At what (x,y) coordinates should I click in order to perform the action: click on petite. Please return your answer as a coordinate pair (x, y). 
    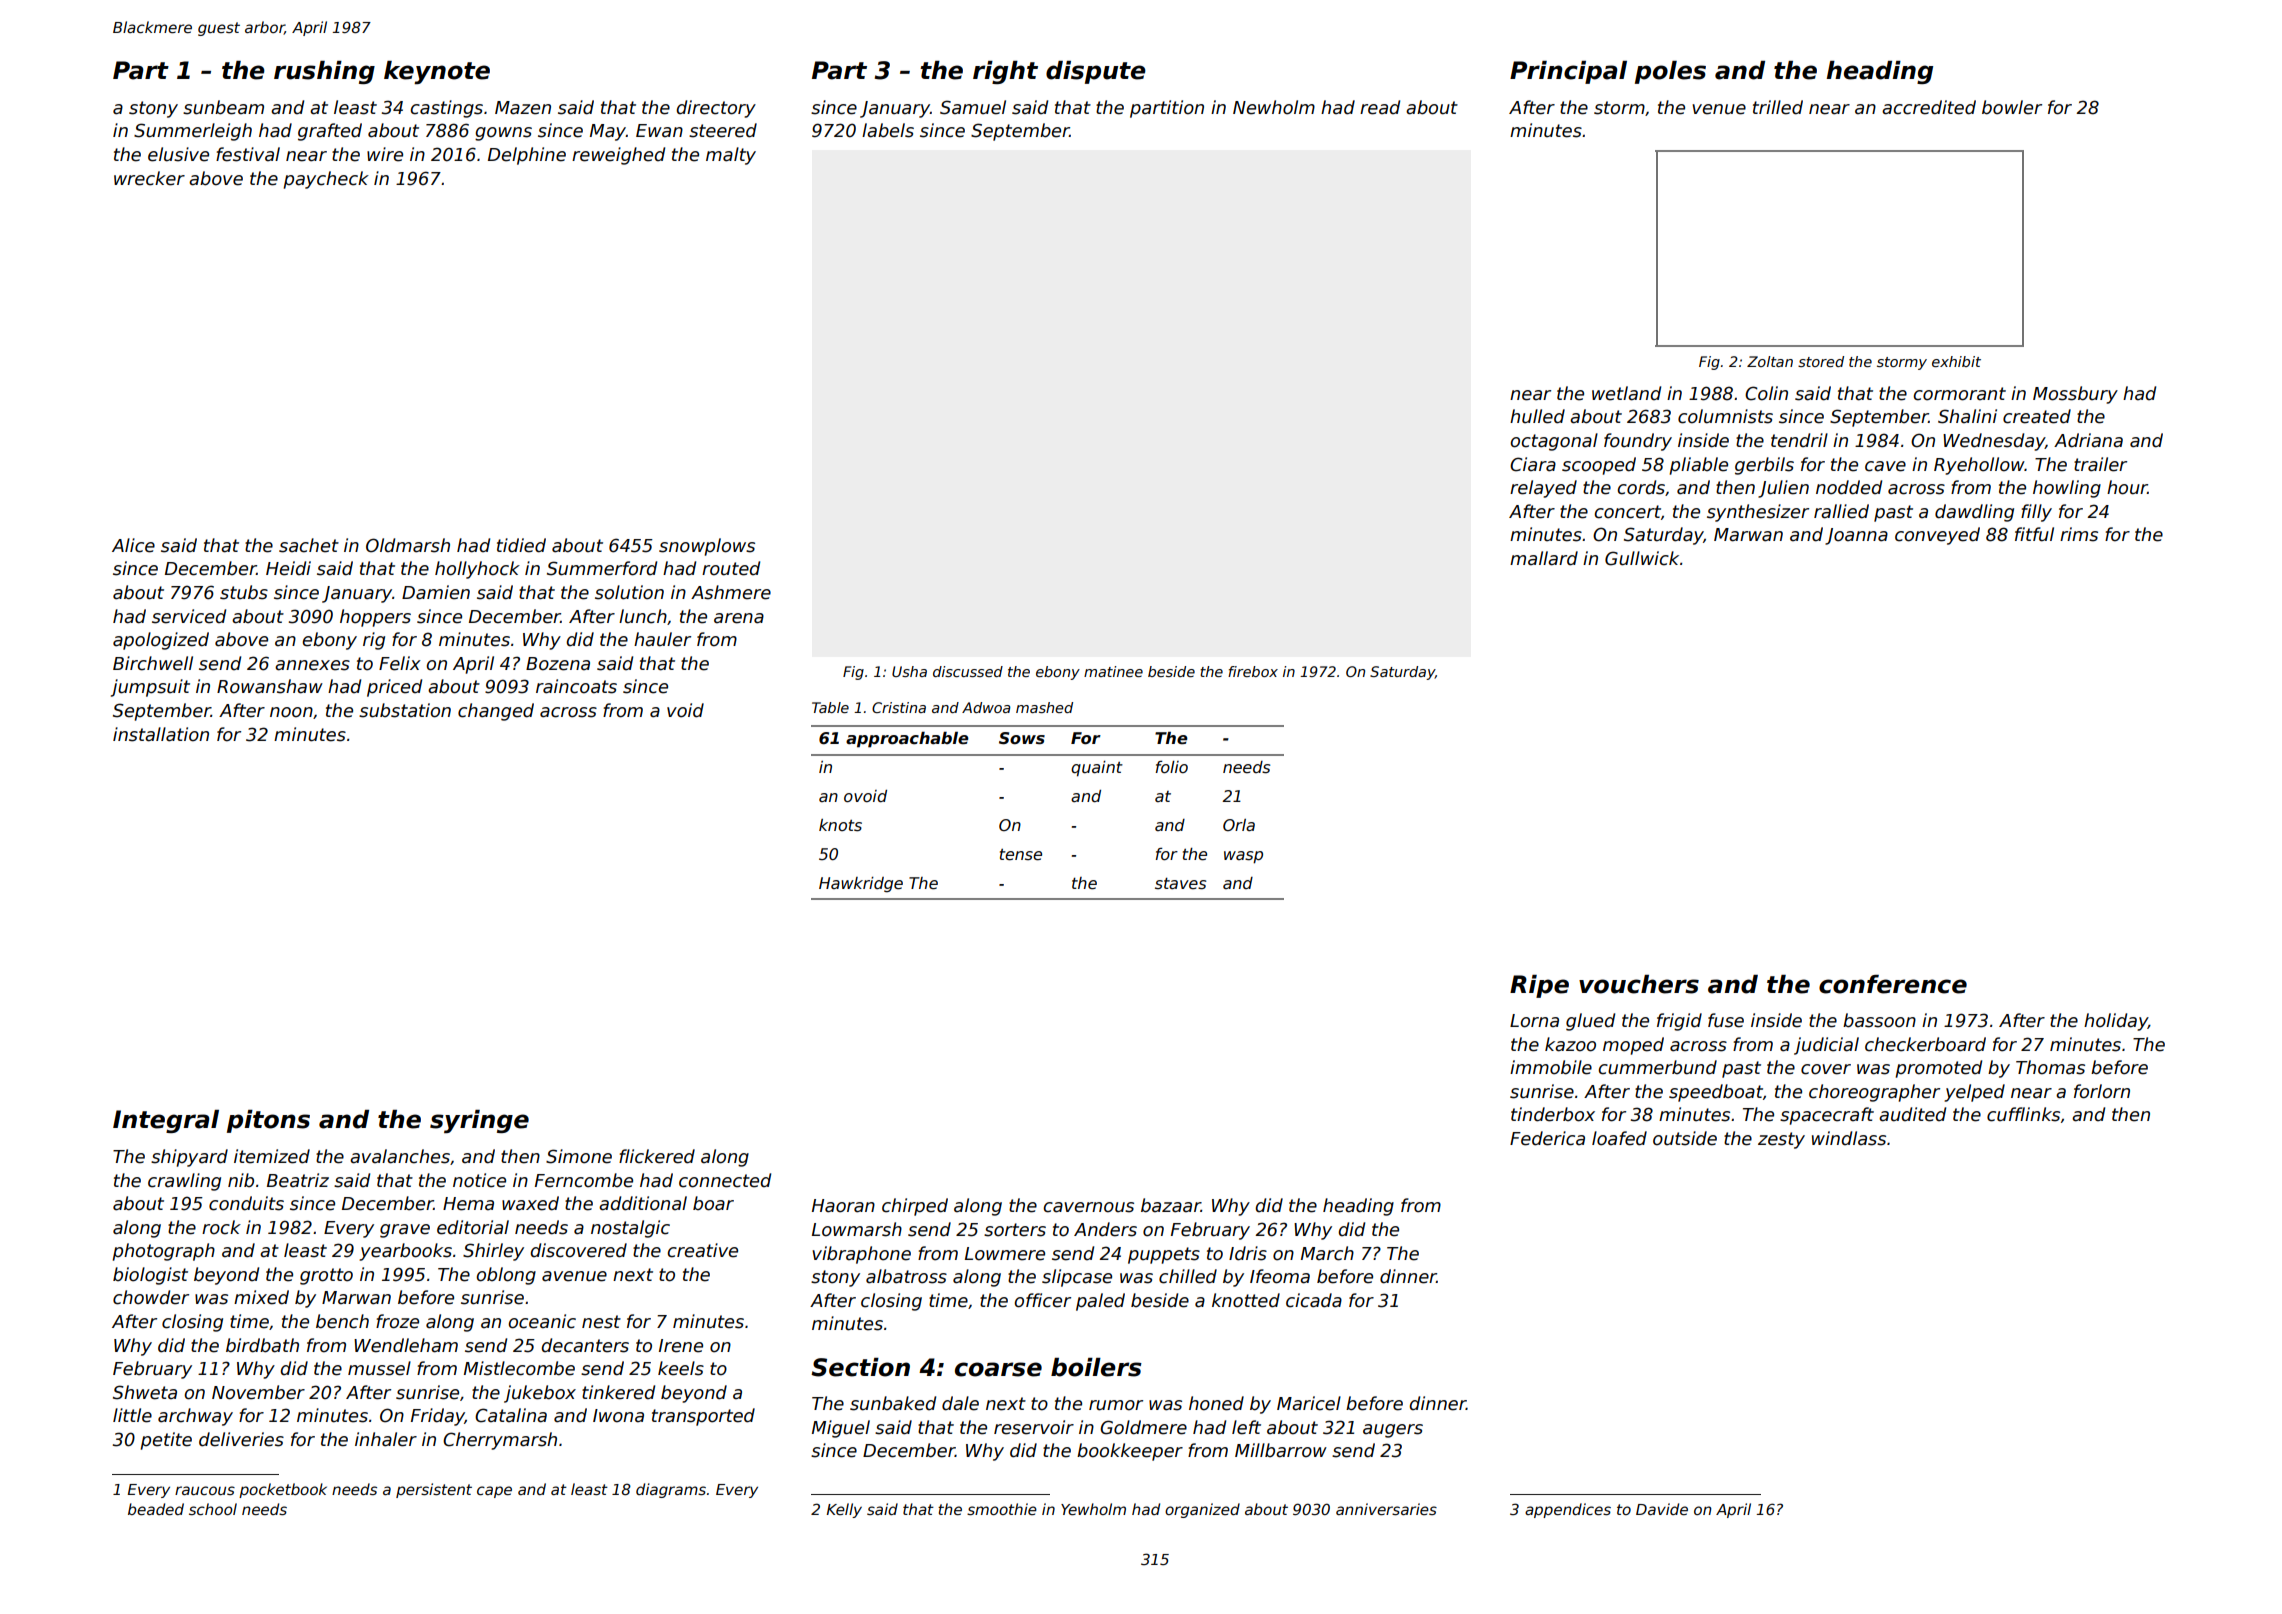
    Looking at the image, I should click on (166, 1441).
